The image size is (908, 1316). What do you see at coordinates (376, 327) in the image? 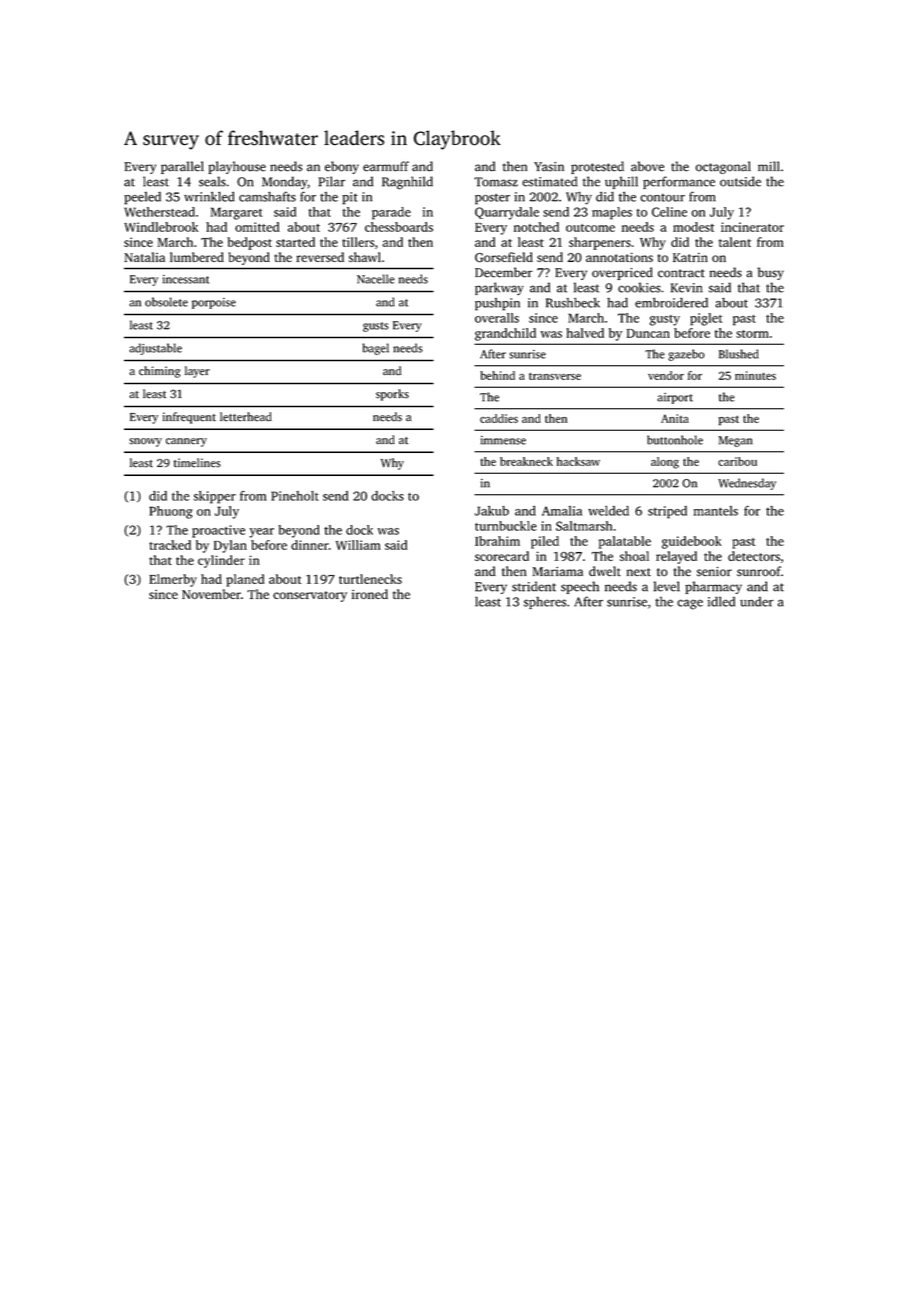
I see `gusts` at bounding box center [376, 327].
